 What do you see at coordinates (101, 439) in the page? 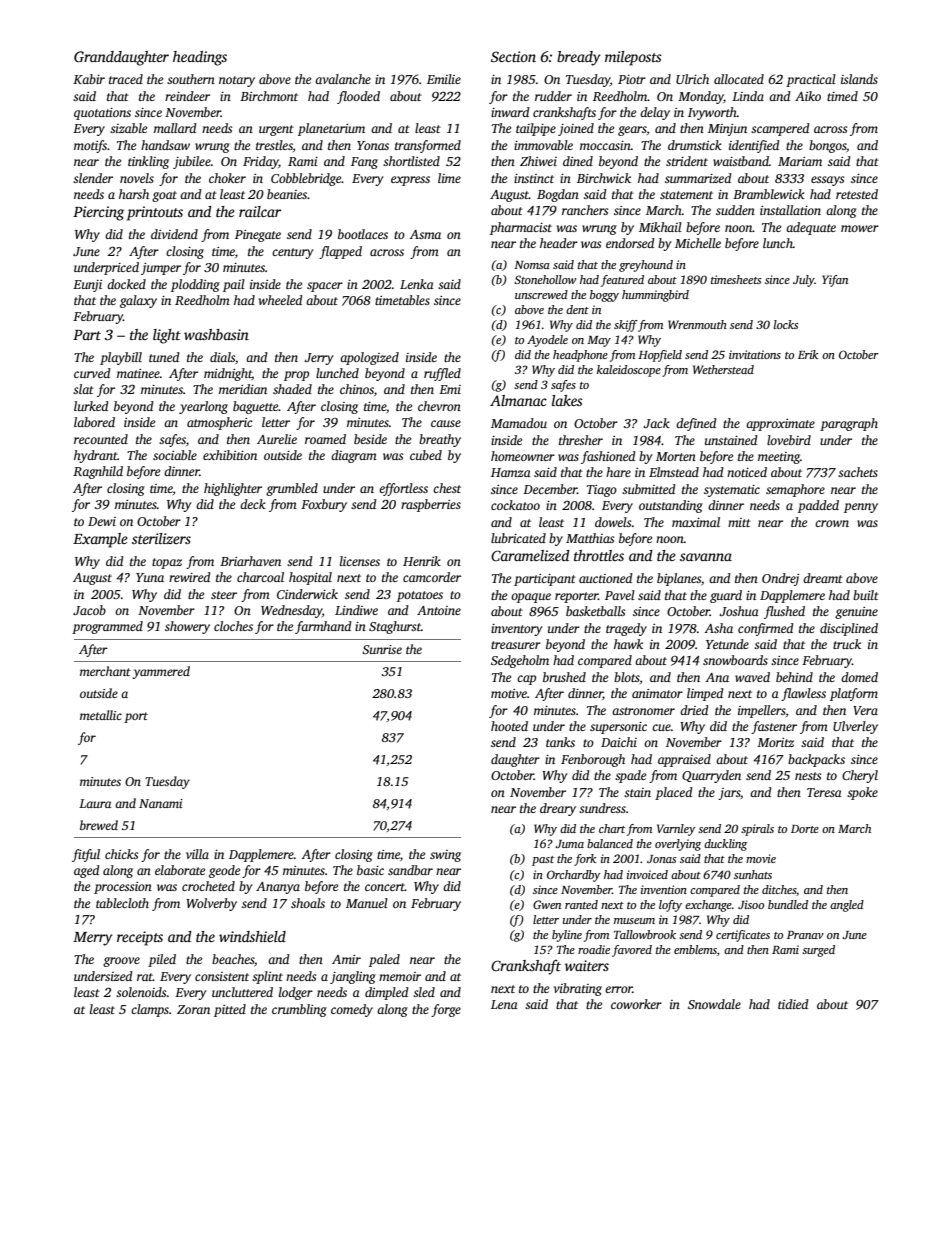
I see `recounted` at bounding box center [101, 439].
